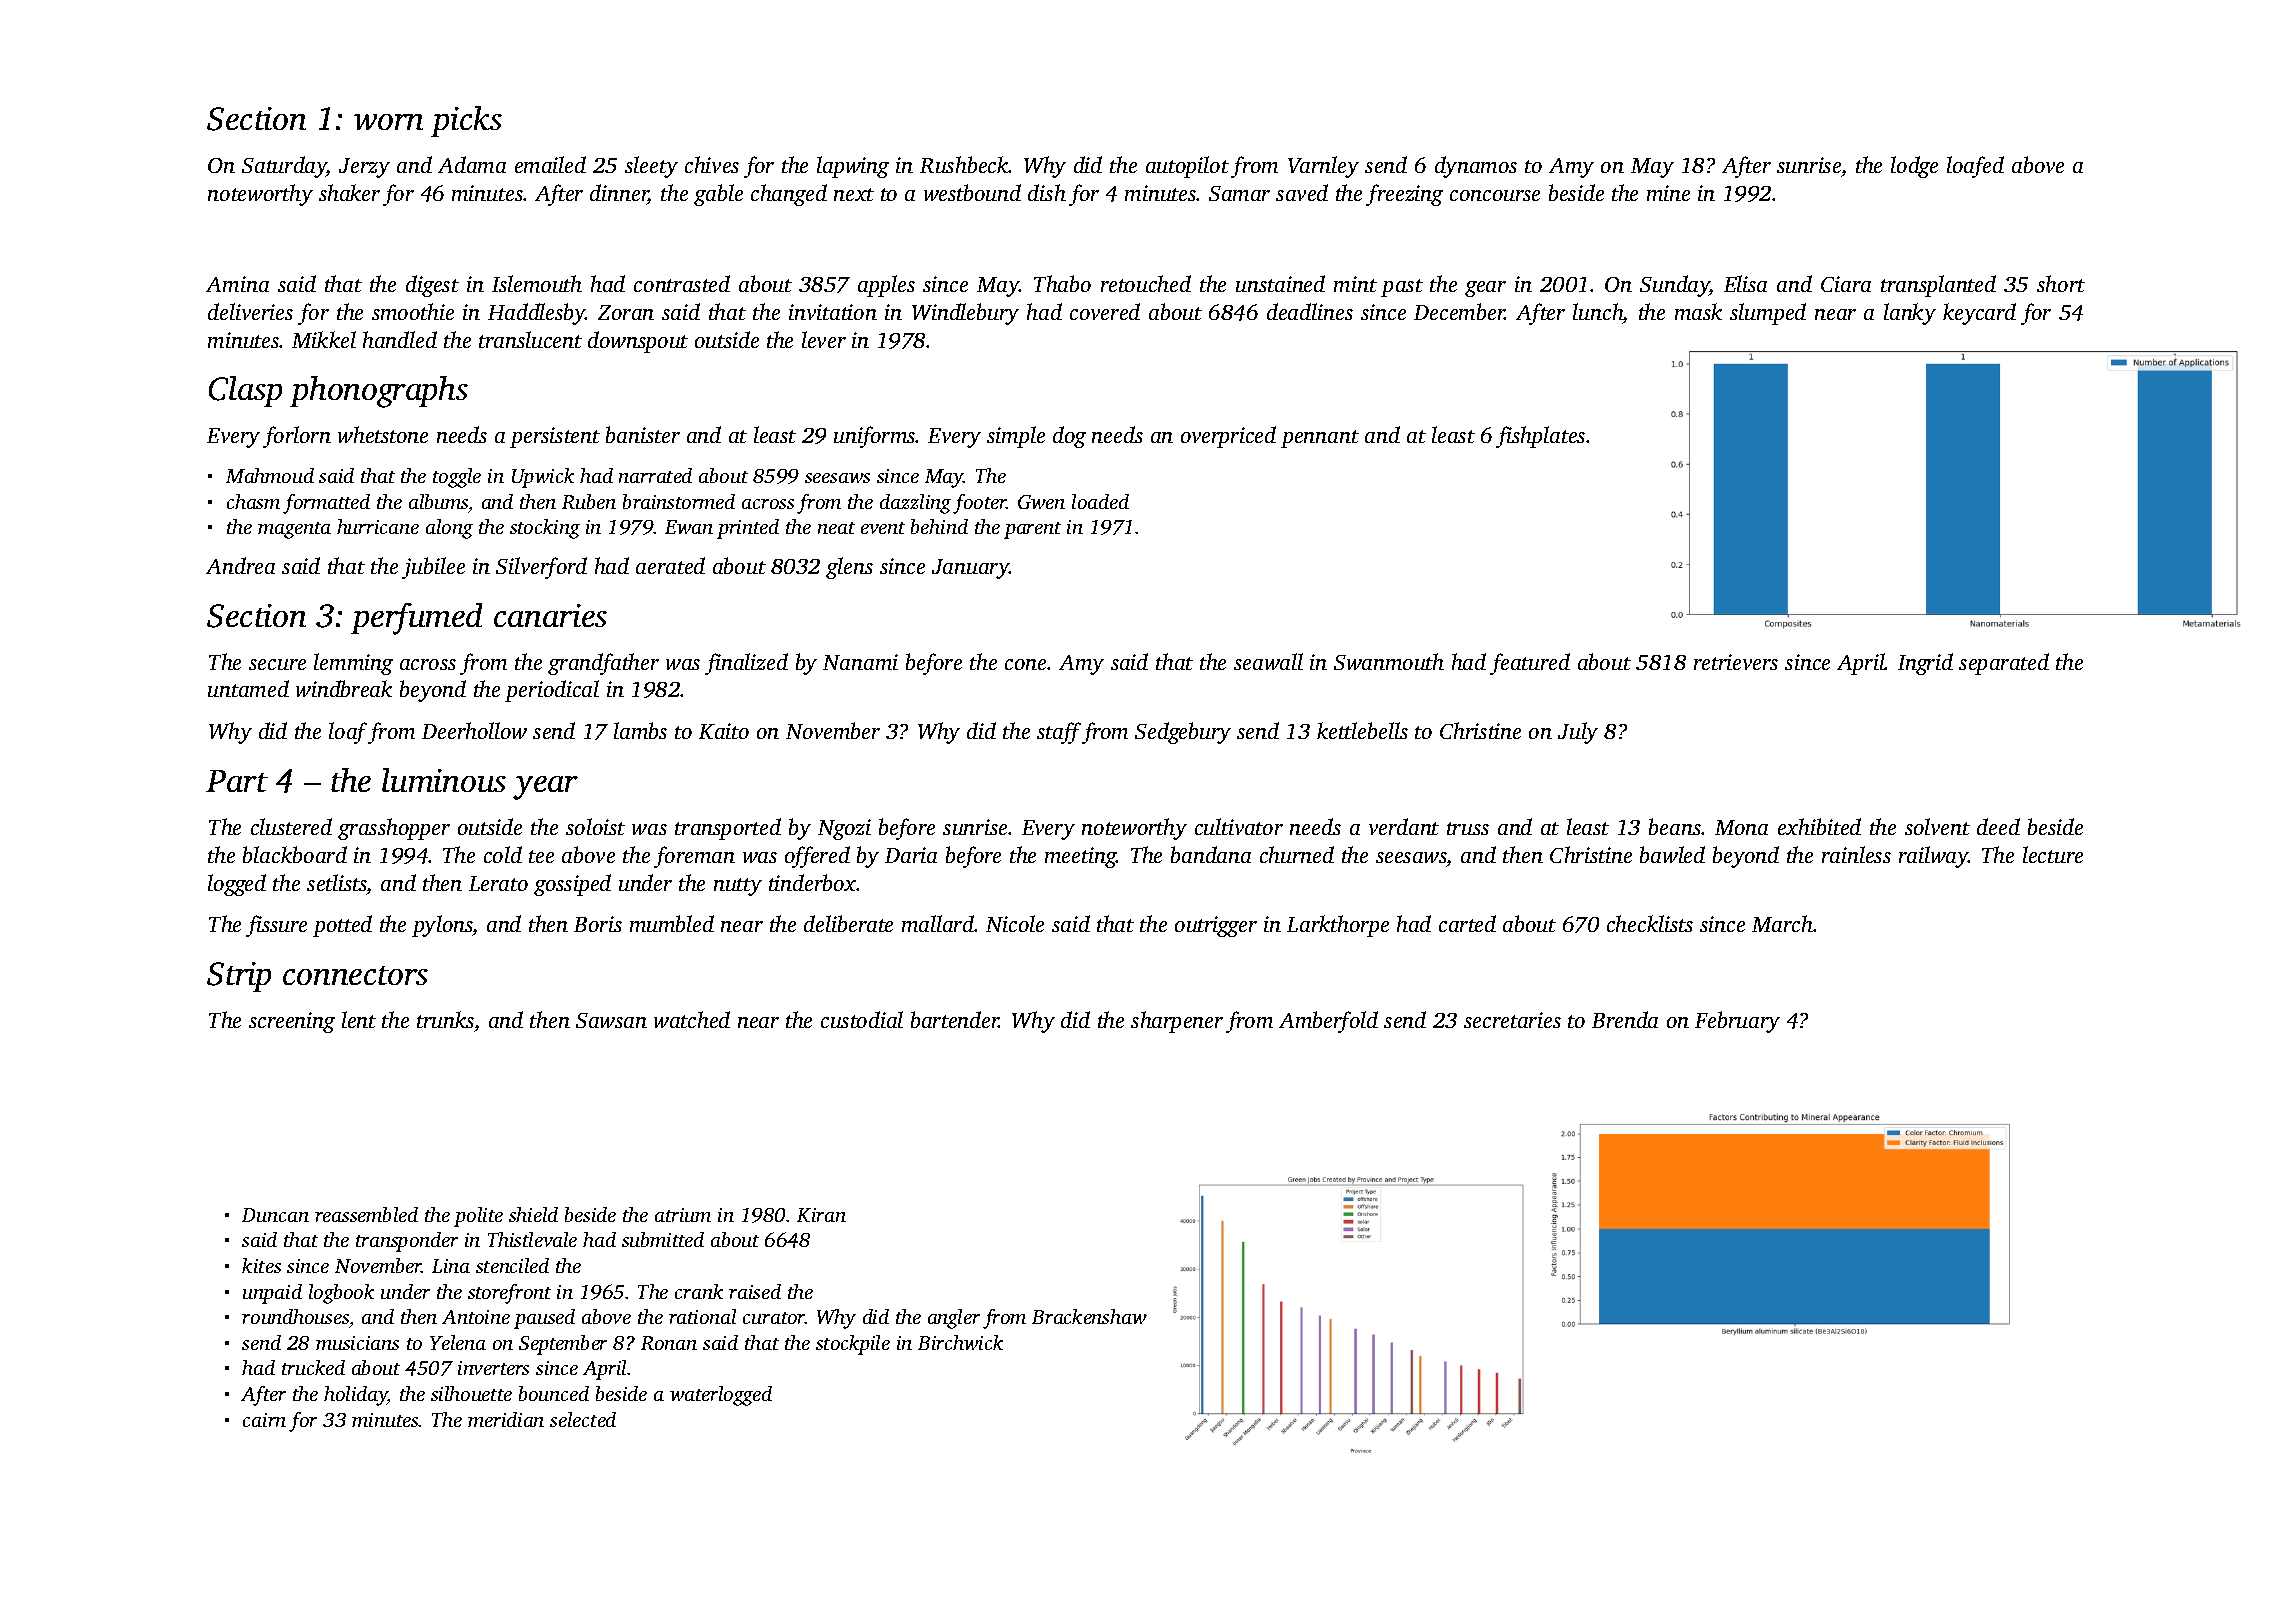  What do you see at coordinates (1625, 1019) in the image?
I see `Brenda` at bounding box center [1625, 1019].
